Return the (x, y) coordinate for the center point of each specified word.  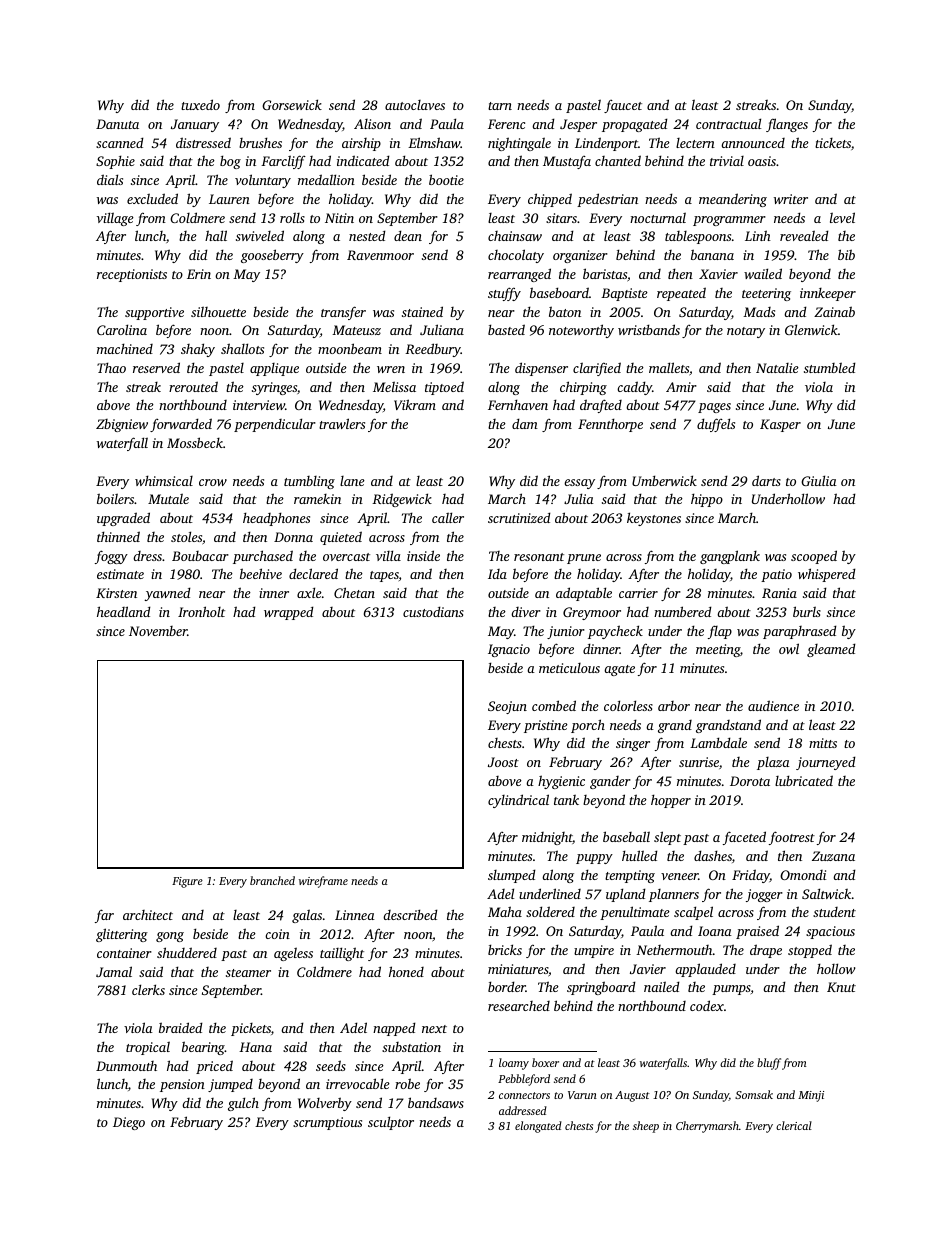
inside (423, 555)
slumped (512, 876)
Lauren (229, 199)
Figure (187, 882)
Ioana (715, 931)
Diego (129, 1123)
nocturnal (658, 217)
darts (766, 480)
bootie (446, 179)
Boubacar (200, 556)
